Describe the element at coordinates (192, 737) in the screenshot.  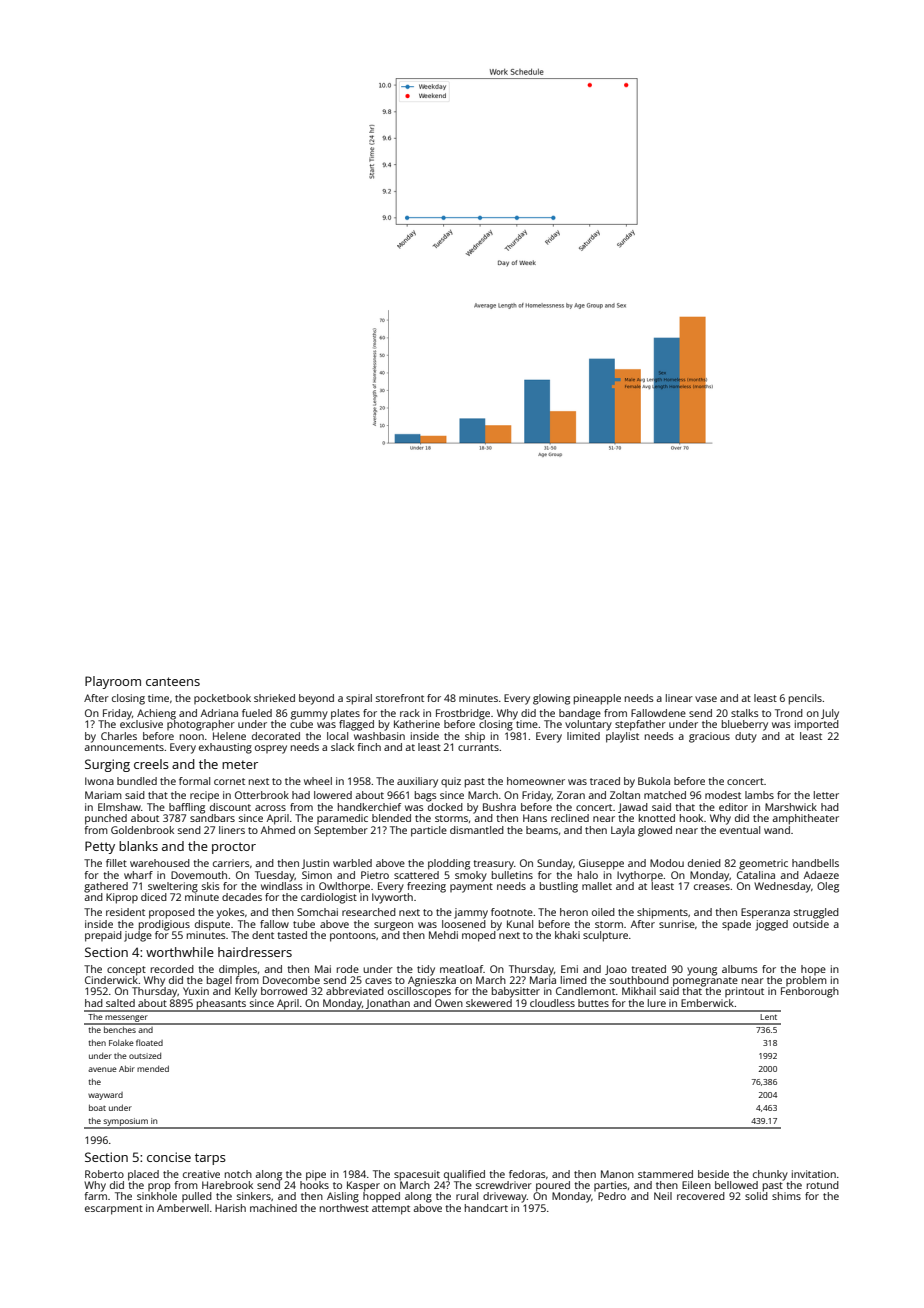
I see `noon` at that location.
